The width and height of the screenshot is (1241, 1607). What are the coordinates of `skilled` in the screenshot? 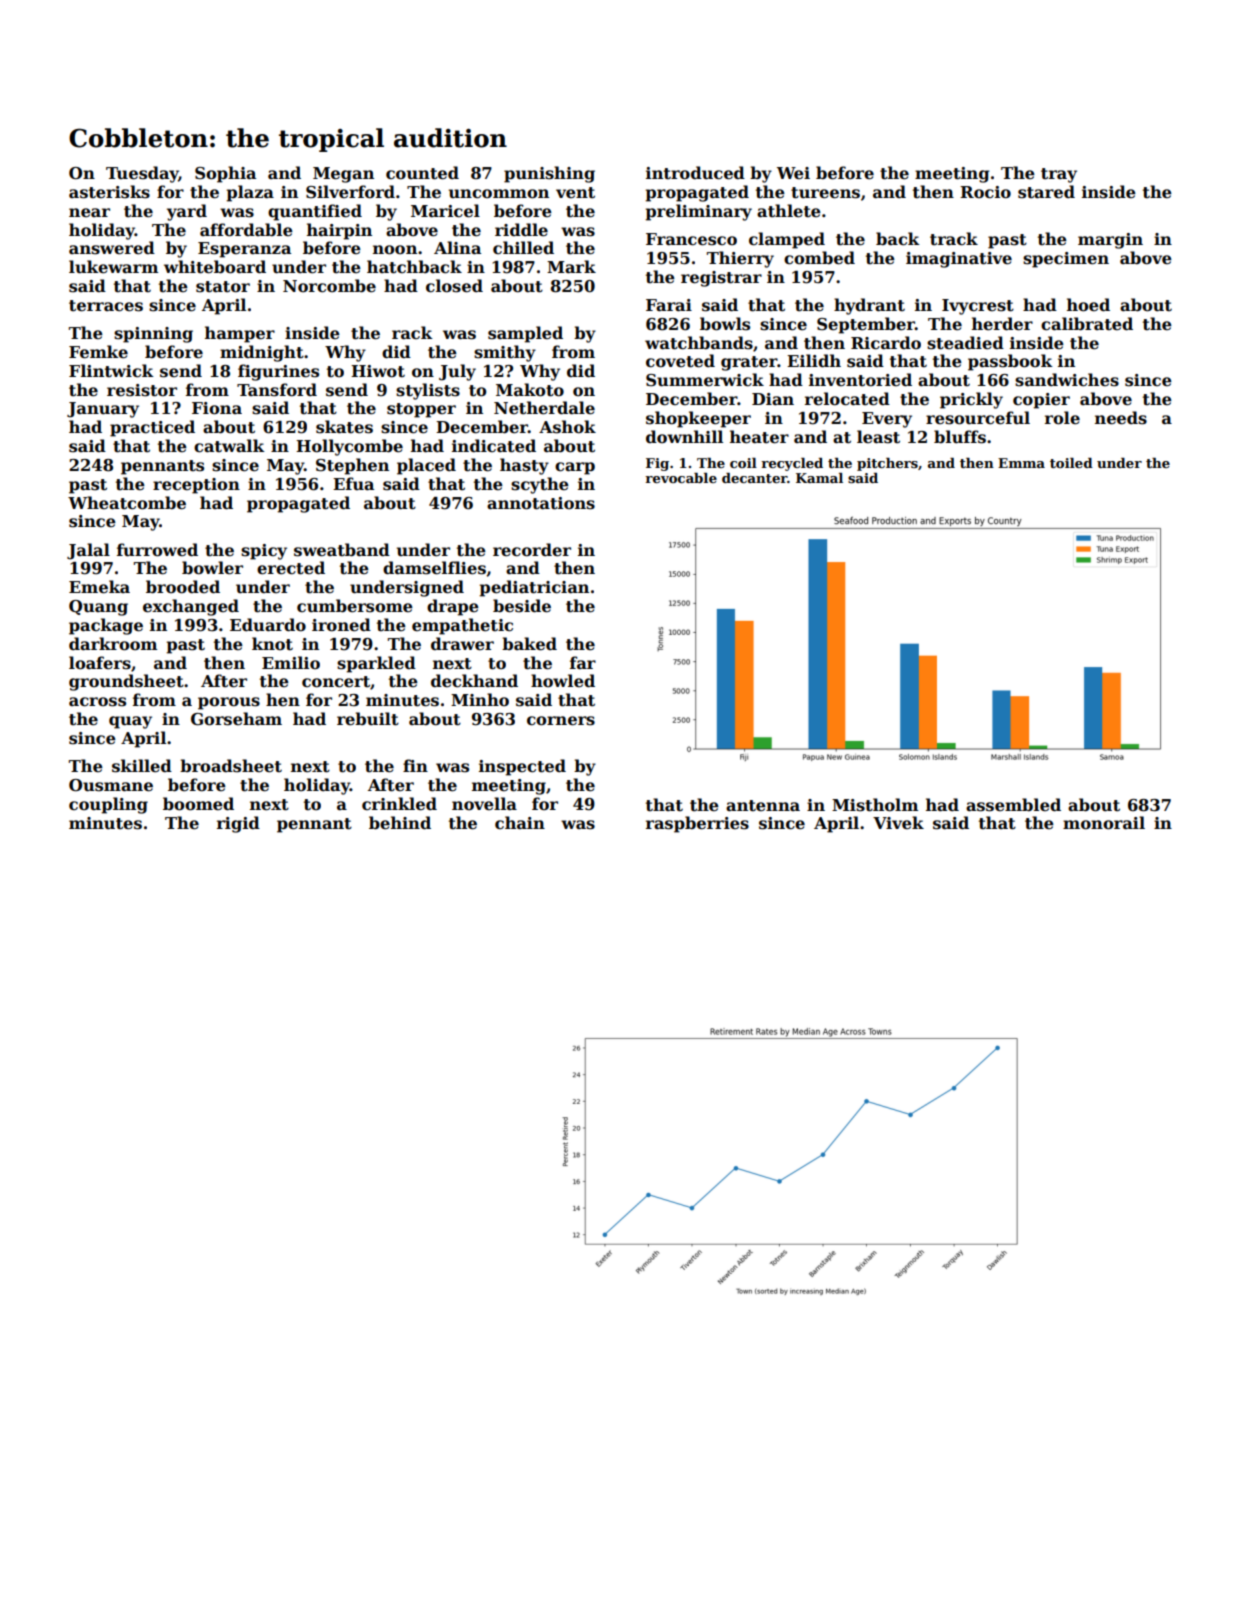 It's located at (142, 766).
